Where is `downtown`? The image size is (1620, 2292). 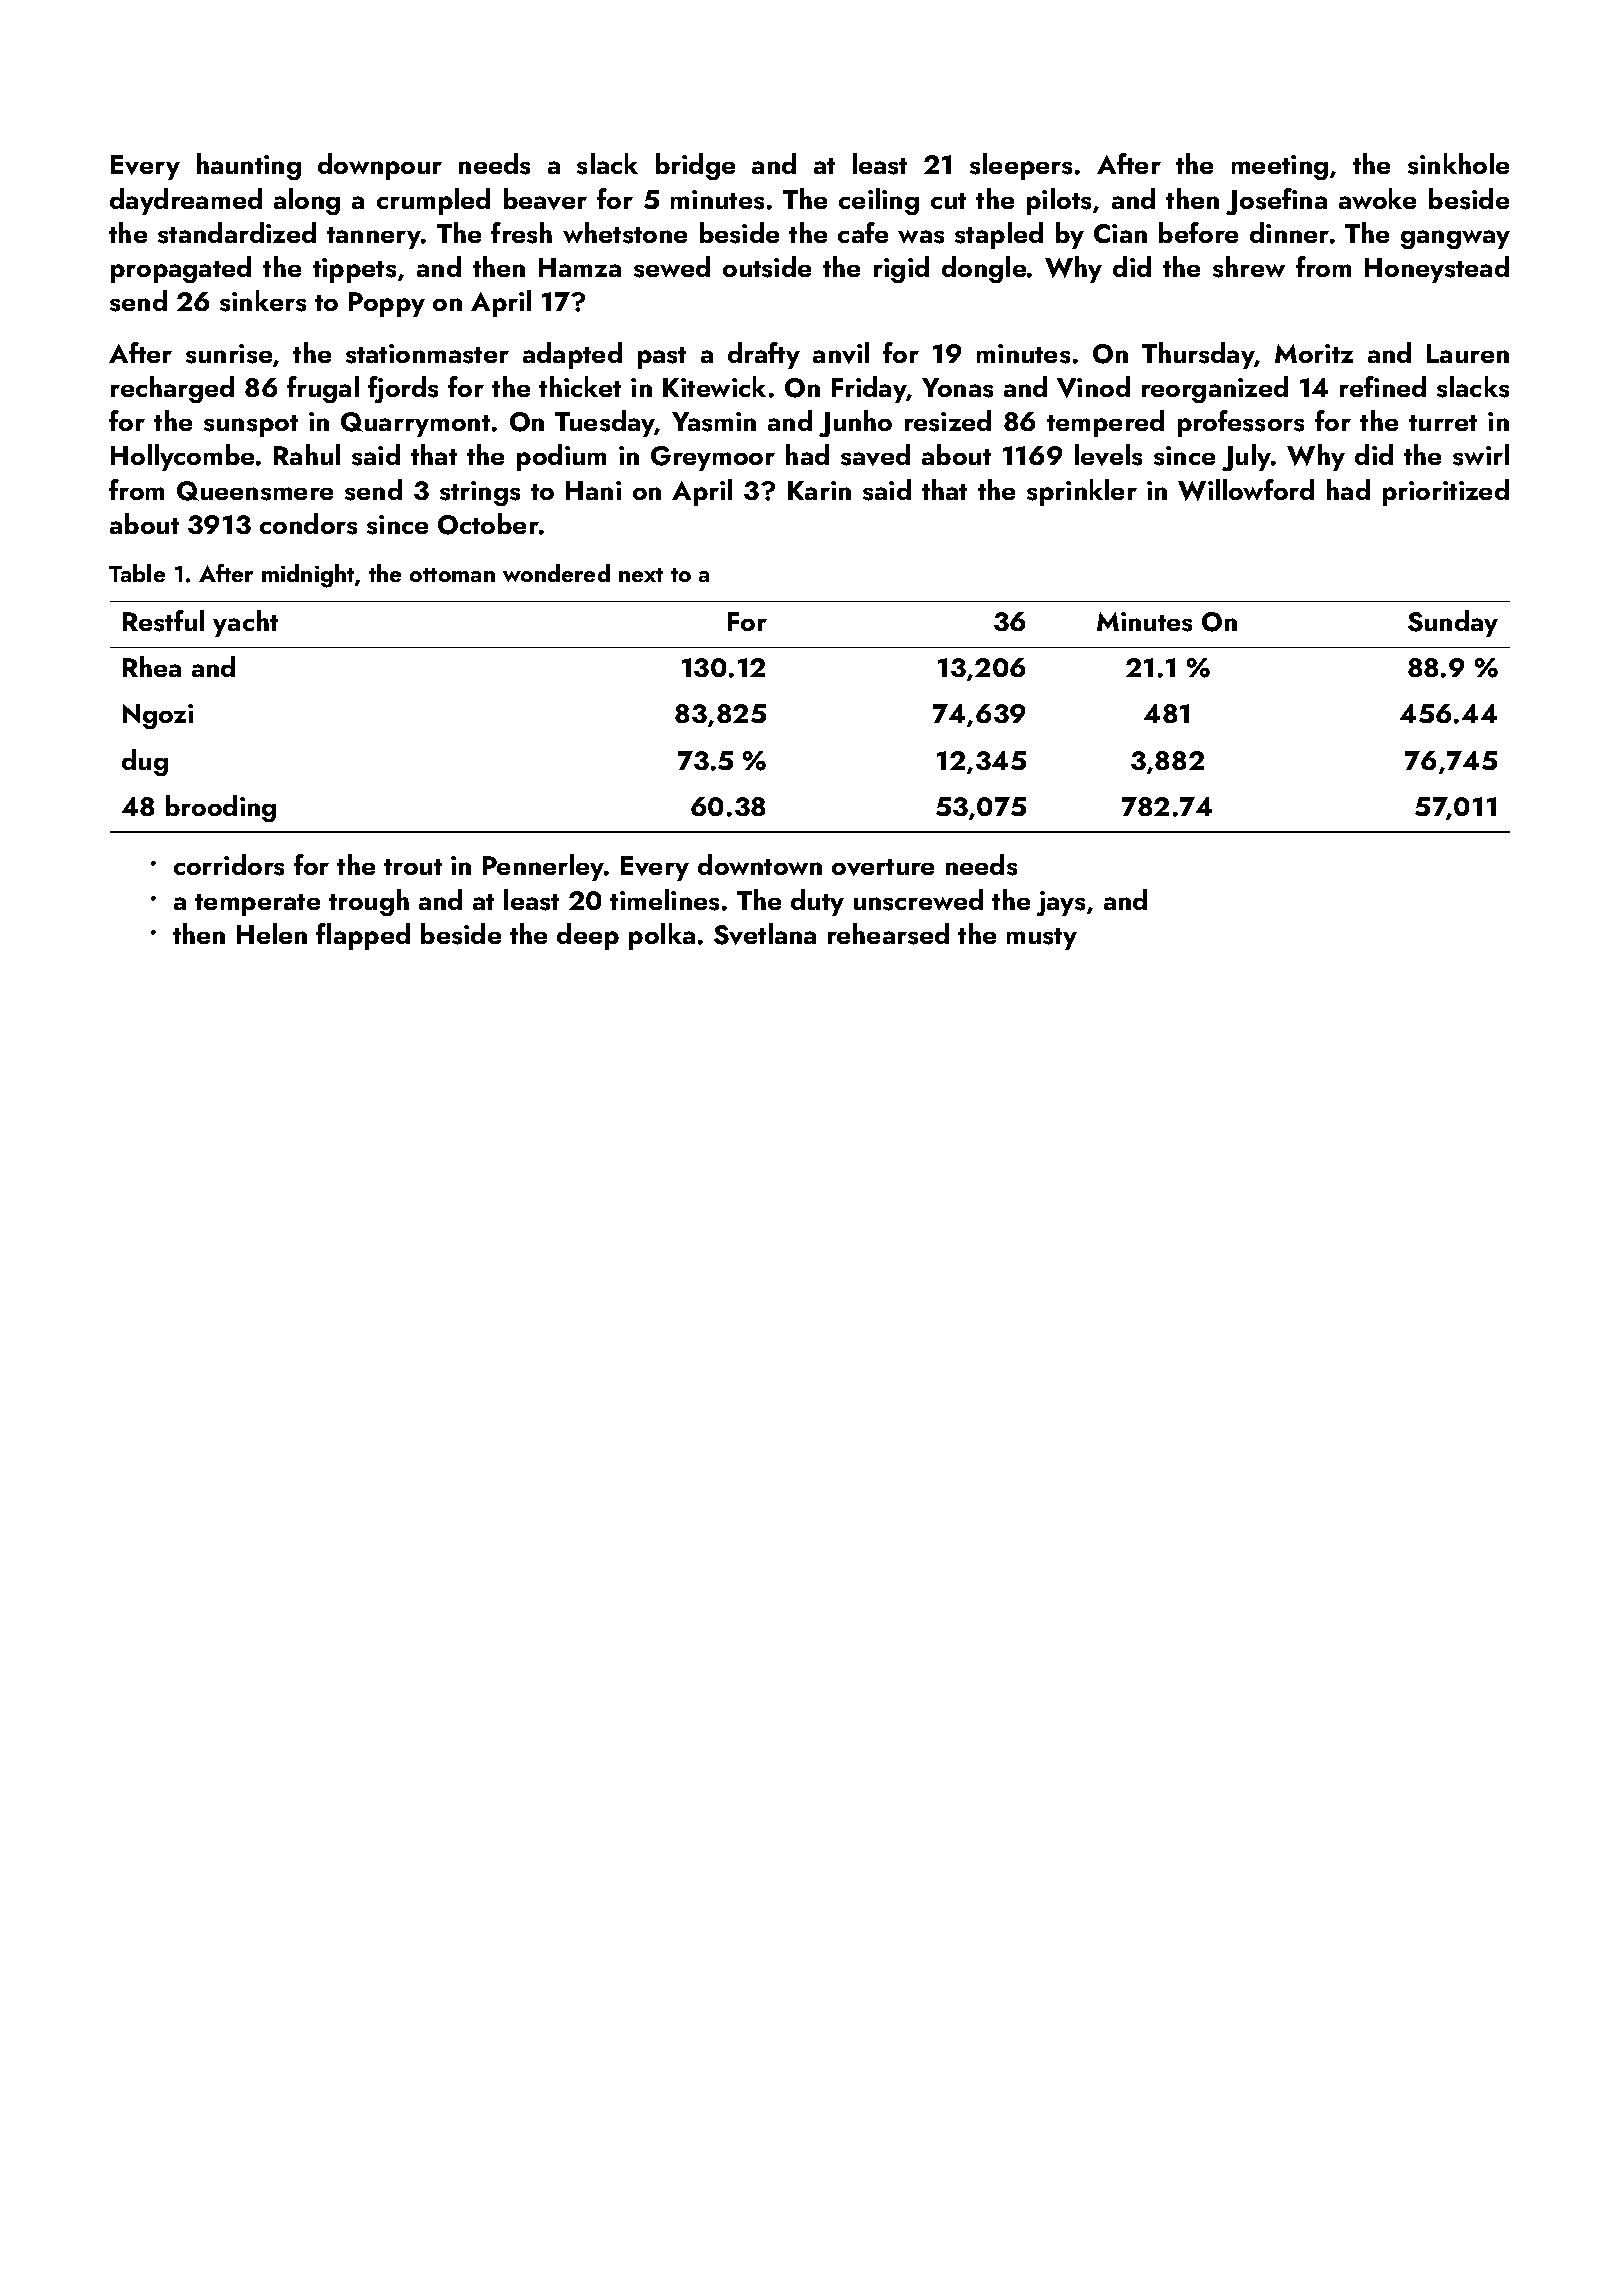
downtown is located at coordinates (760, 864).
